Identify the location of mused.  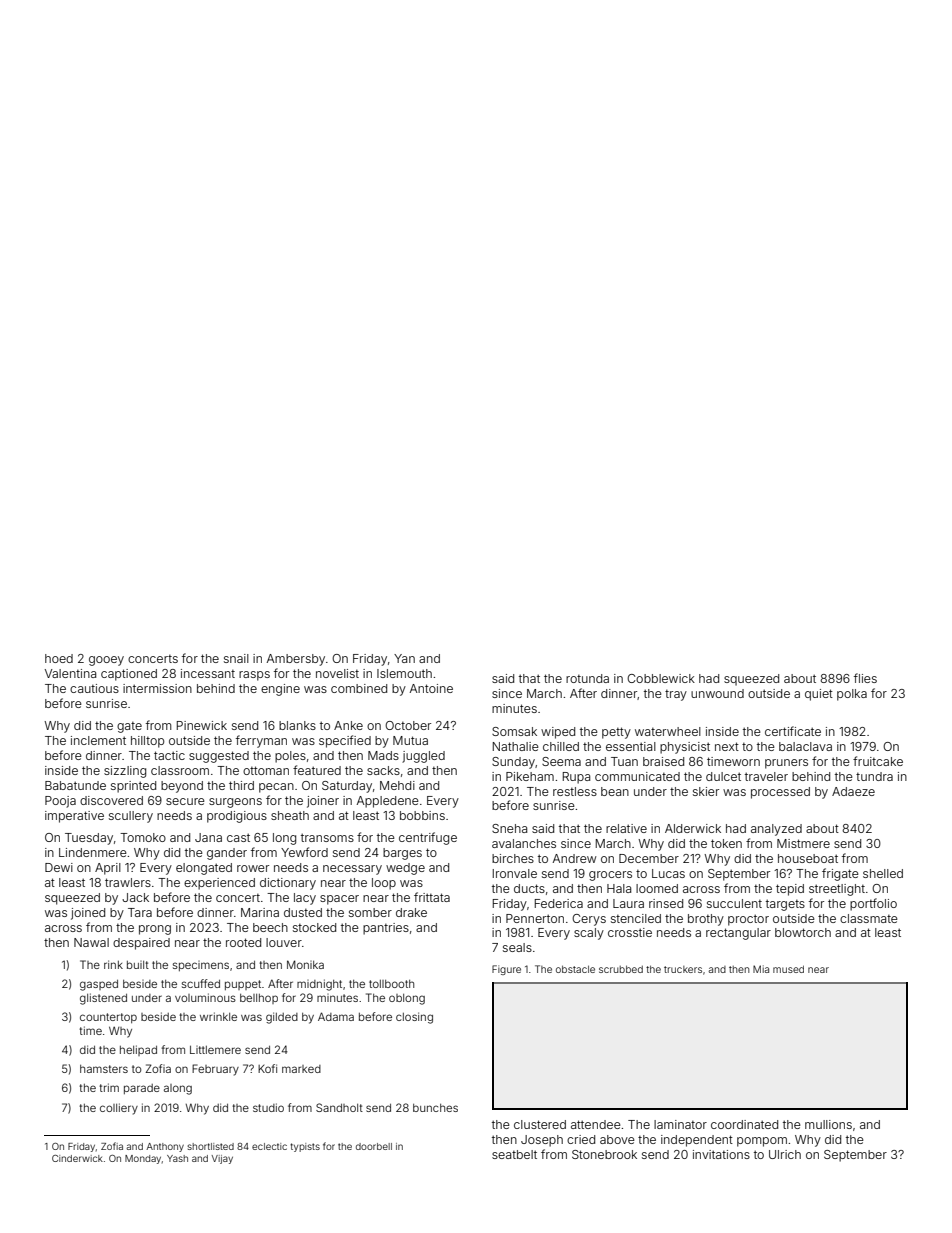
(788, 969).
